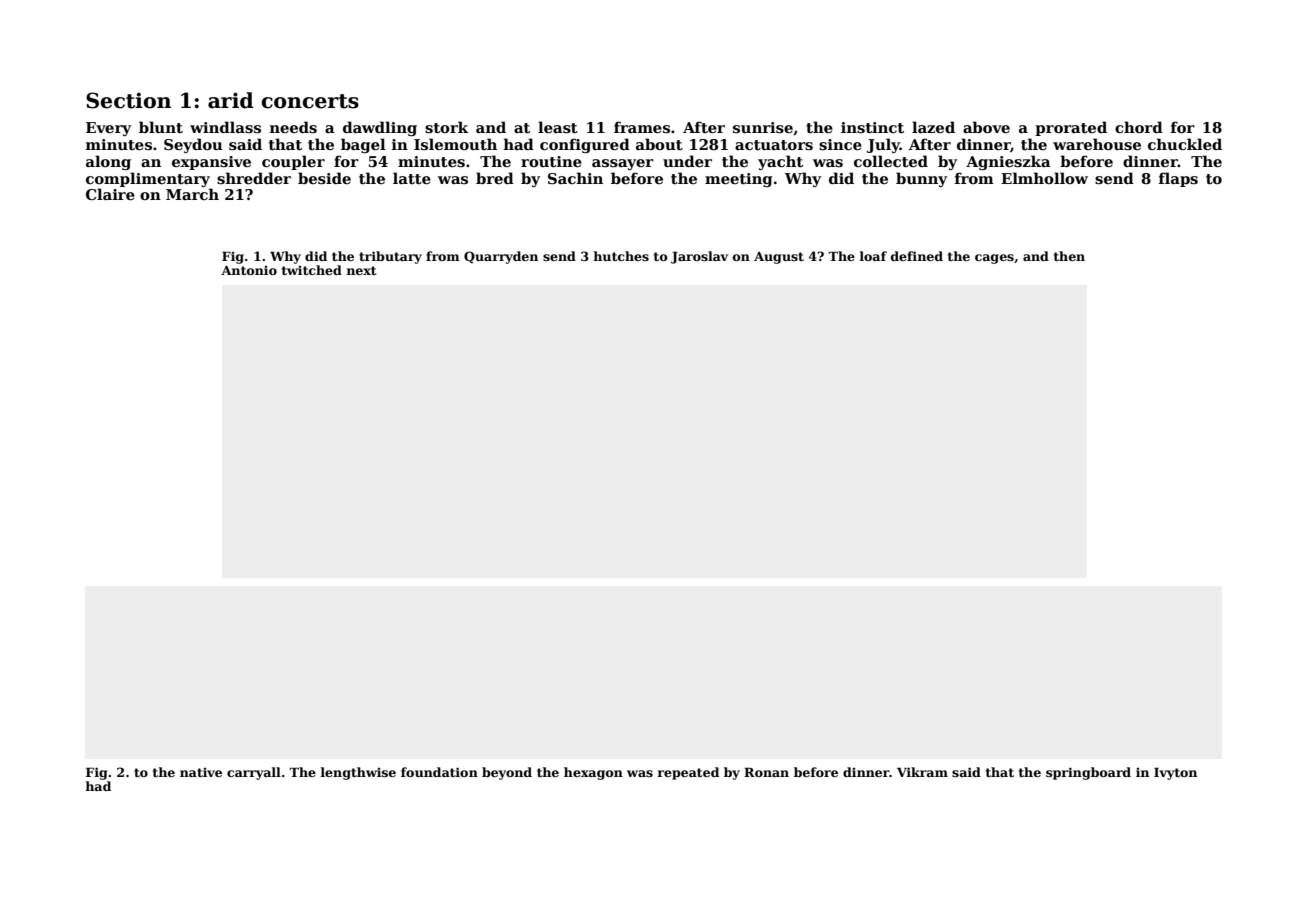  I want to click on arid, so click(231, 100).
